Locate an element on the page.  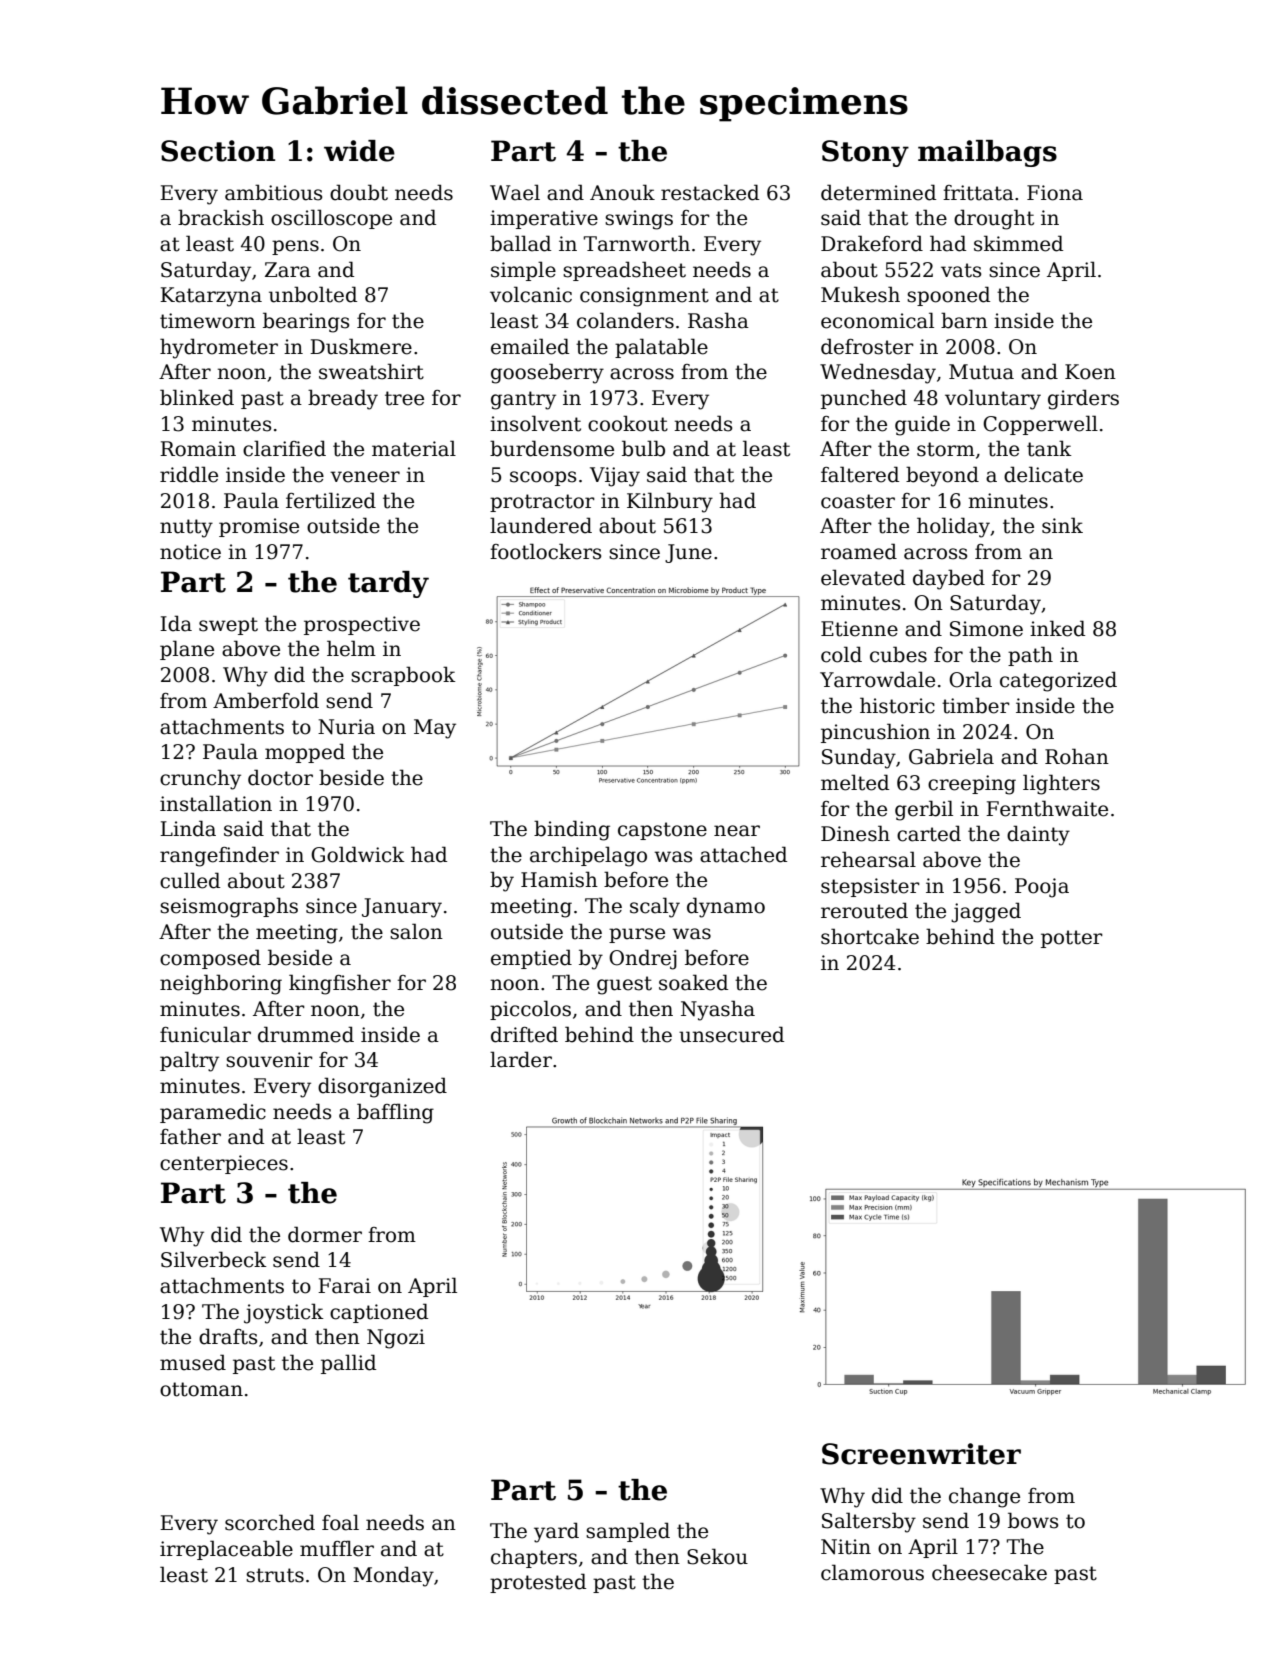
struts is located at coordinates (275, 1575).
